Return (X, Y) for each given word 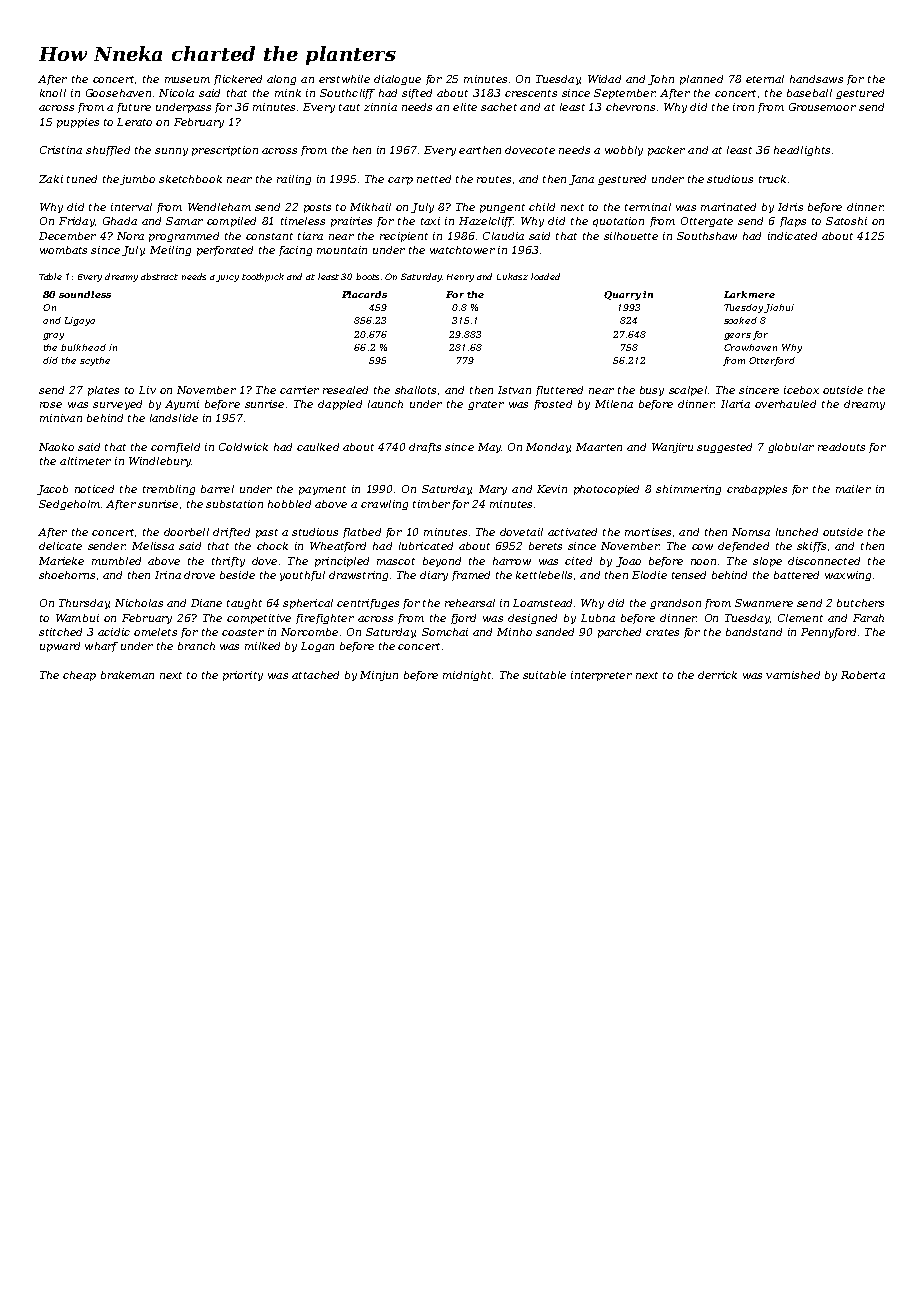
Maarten (599, 447)
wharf (101, 647)
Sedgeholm (69, 505)
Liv (147, 390)
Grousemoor (822, 107)
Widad (604, 79)
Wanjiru (672, 448)
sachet (499, 107)
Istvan (514, 390)
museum (187, 80)
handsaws (816, 79)
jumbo (137, 180)
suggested (724, 448)
